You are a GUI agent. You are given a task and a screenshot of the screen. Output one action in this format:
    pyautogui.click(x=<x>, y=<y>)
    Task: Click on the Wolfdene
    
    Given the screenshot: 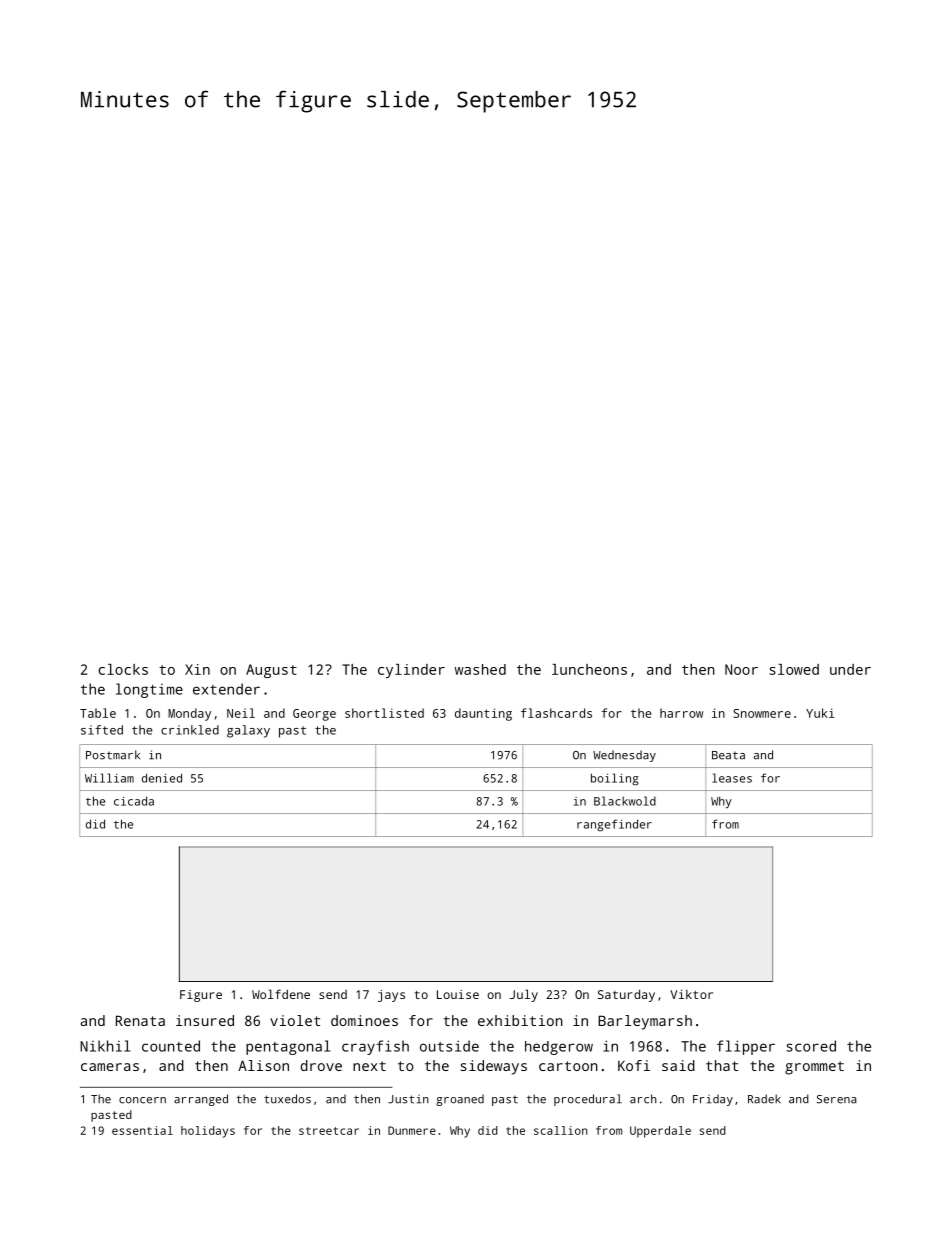 What is the action you would take?
    pyautogui.click(x=281, y=994)
